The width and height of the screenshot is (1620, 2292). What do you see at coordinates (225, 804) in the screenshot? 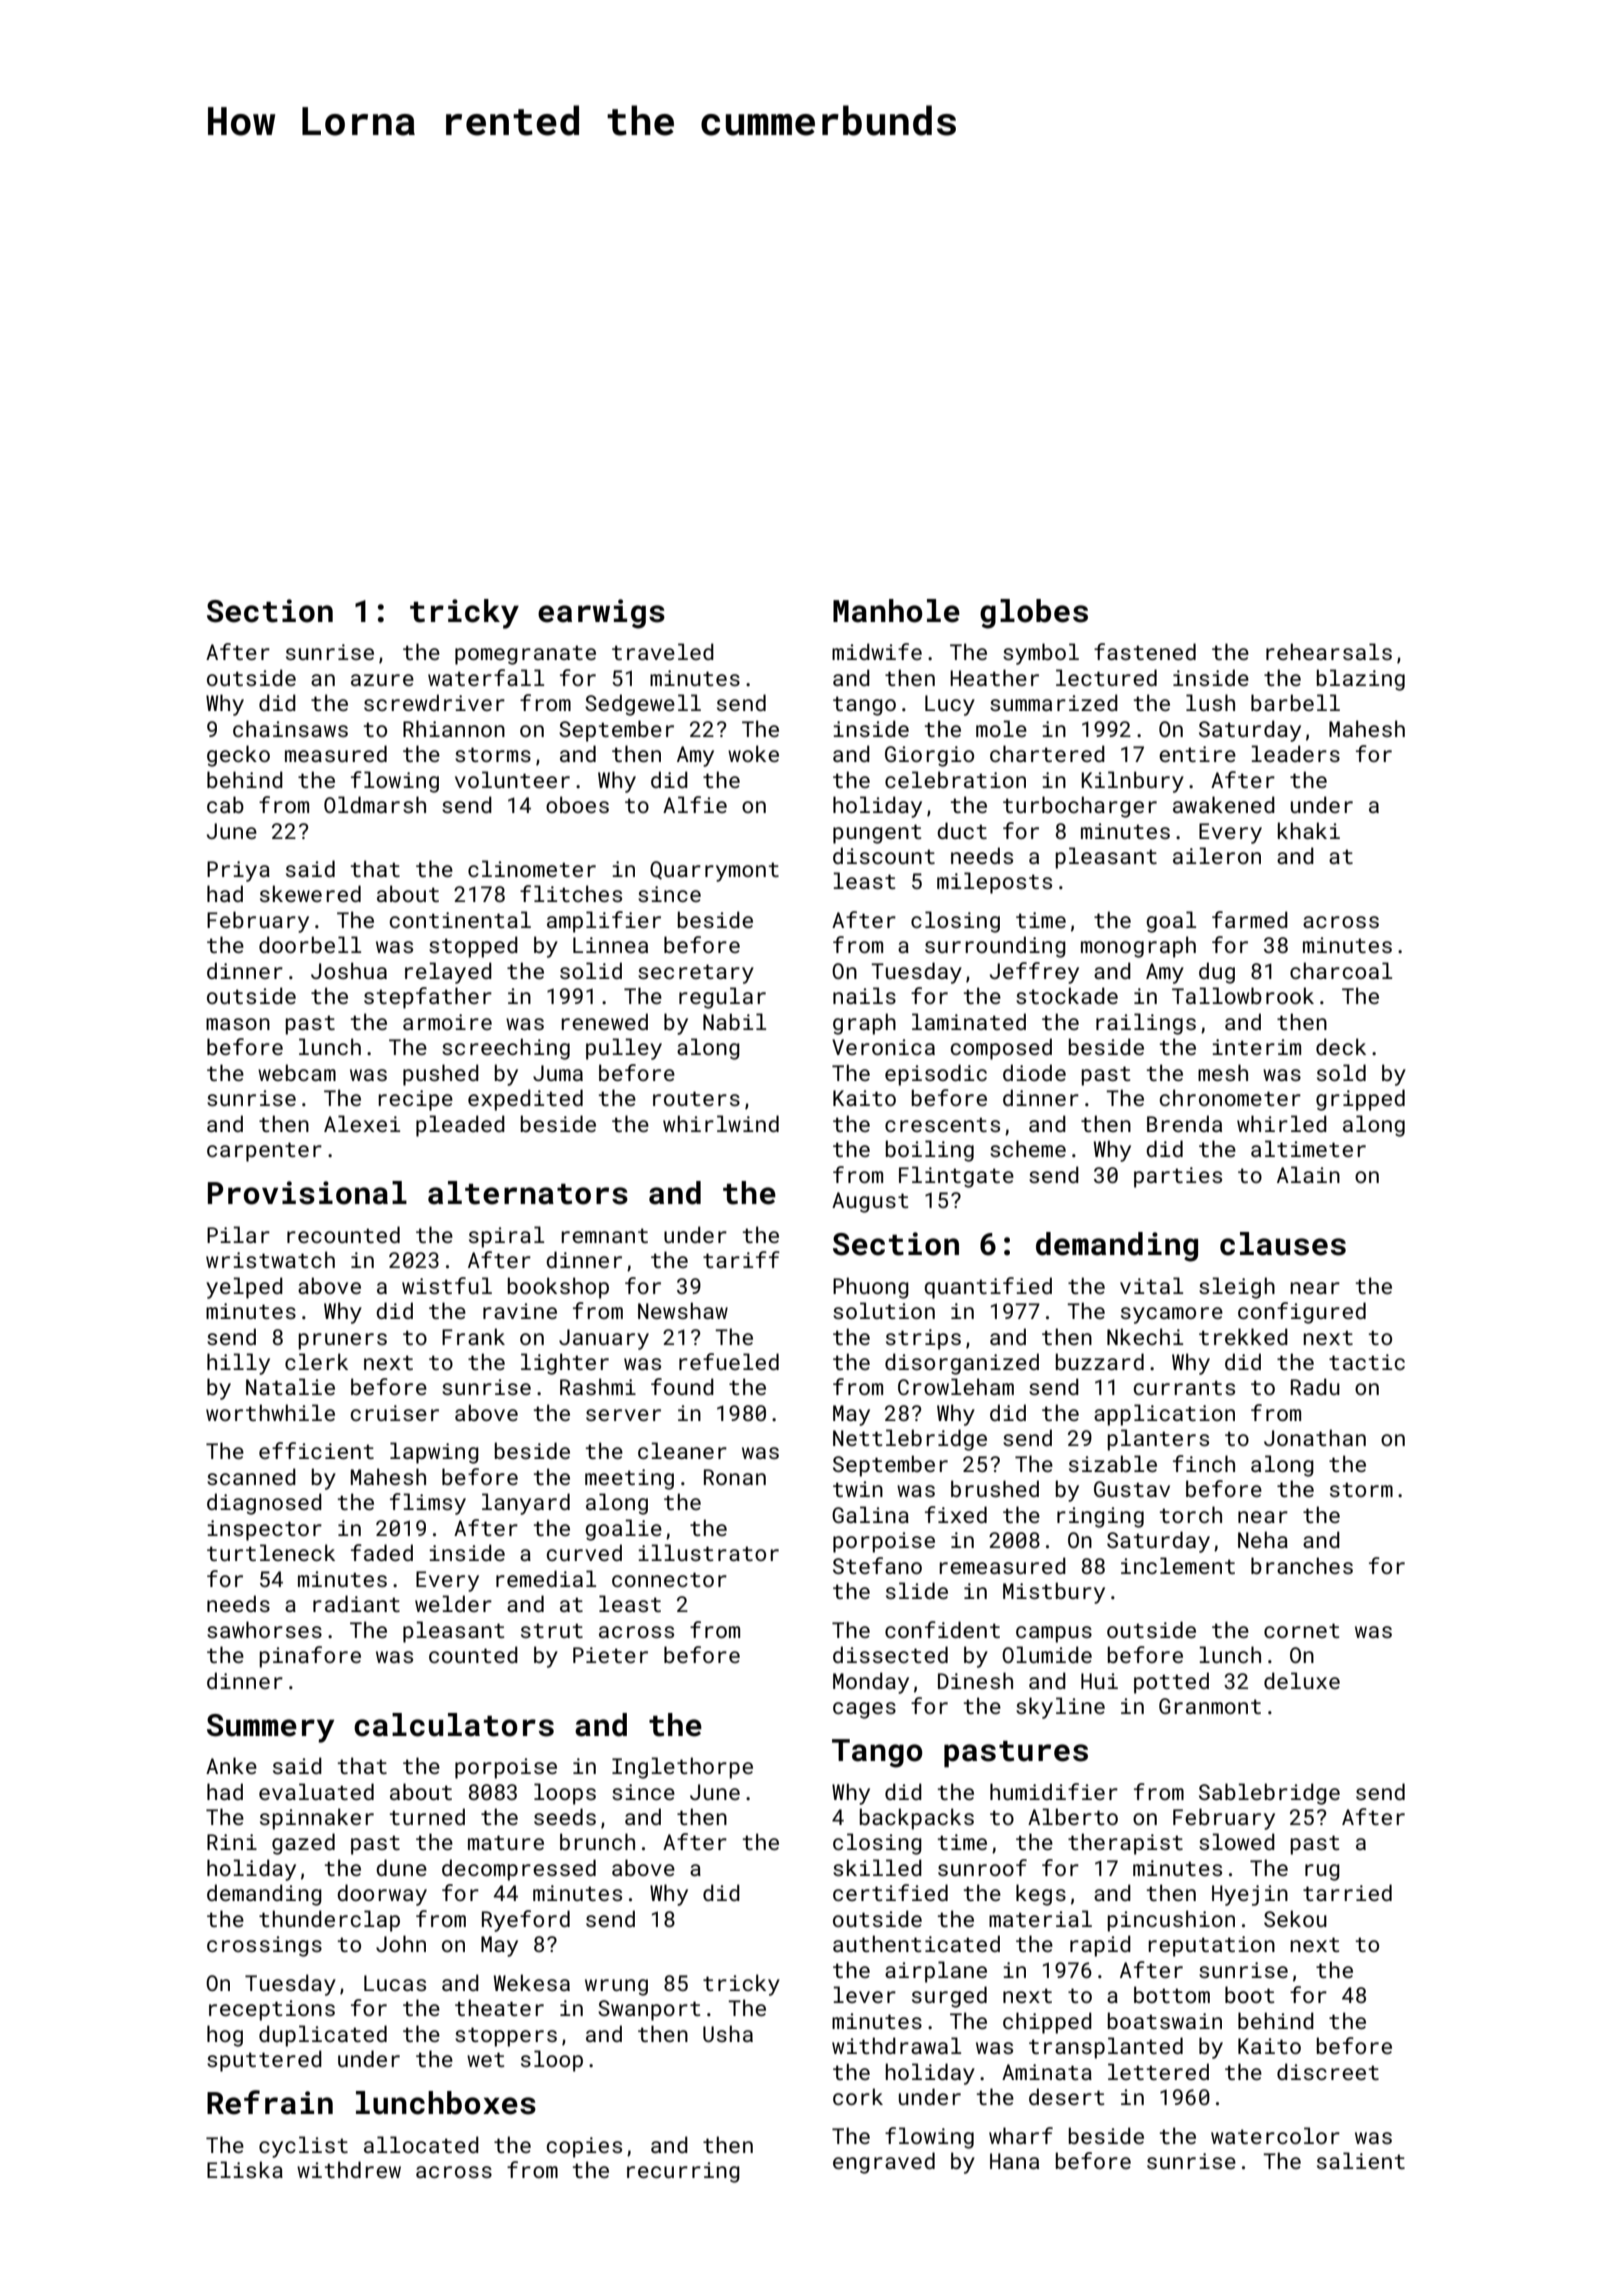
I see `cab` at bounding box center [225, 804].
